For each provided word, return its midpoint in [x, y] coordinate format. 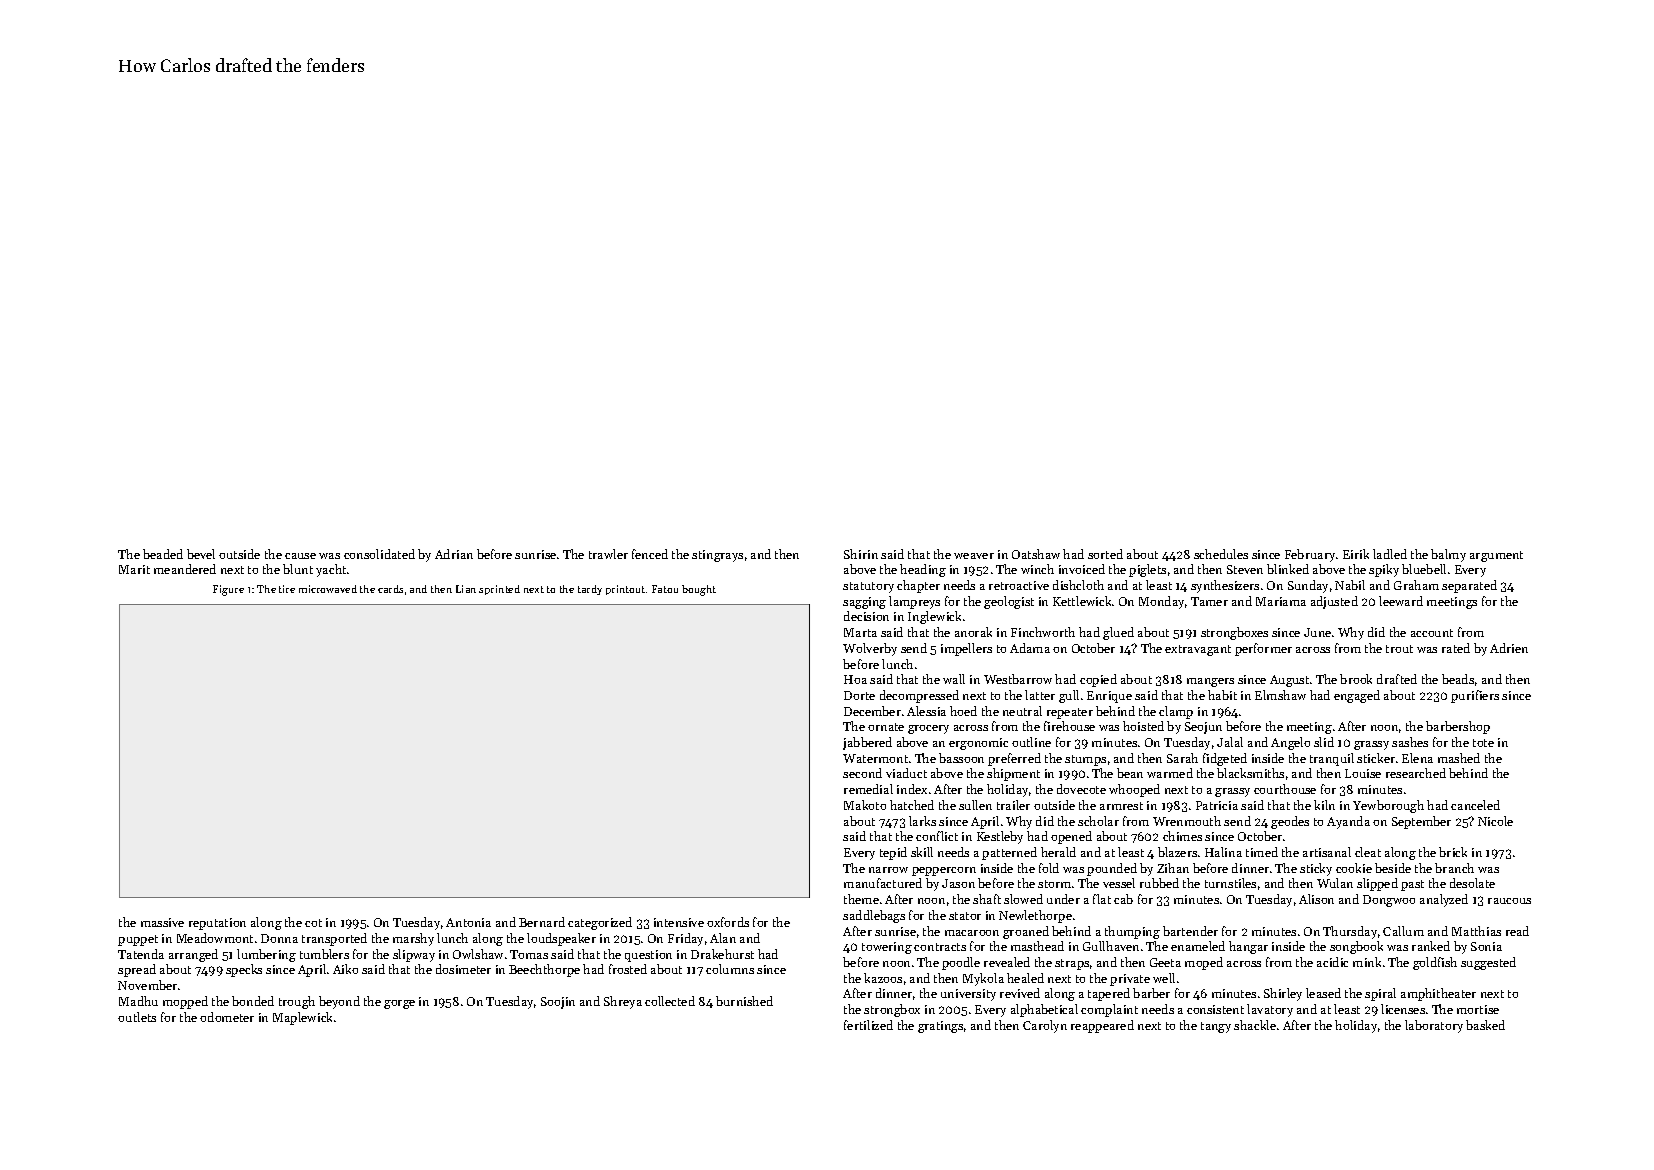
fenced [650, 554]
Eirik [1356, 554]
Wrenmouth [1187, 821]
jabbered [867, 743]
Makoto [865, 805]
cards [390, 589]
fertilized [868, 1025]
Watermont [875, 758]
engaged [1357, 696]
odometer [227, 1017]
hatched [912, 805]
